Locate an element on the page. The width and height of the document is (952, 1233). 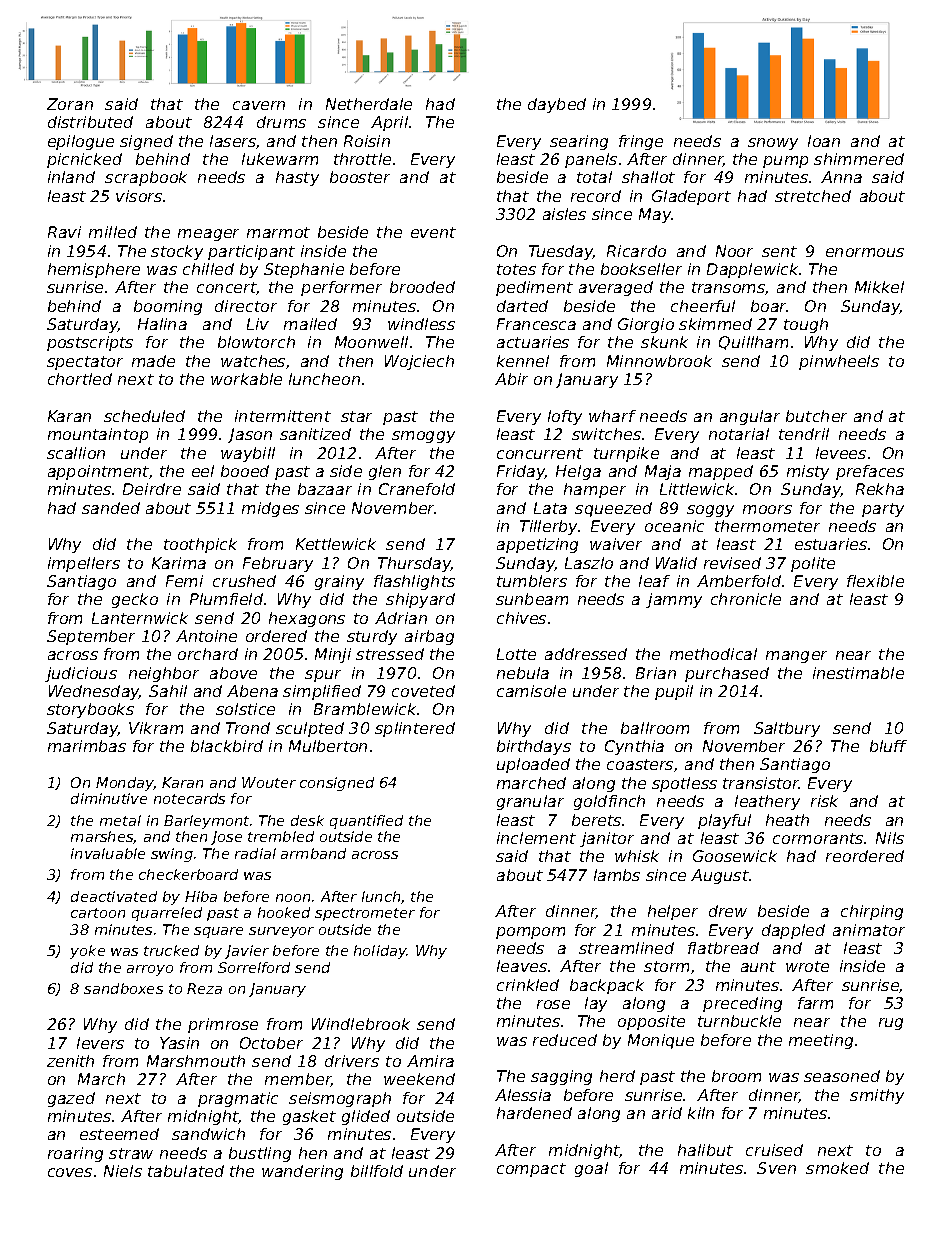
spectrometer is located at coordinates (365, 914).
